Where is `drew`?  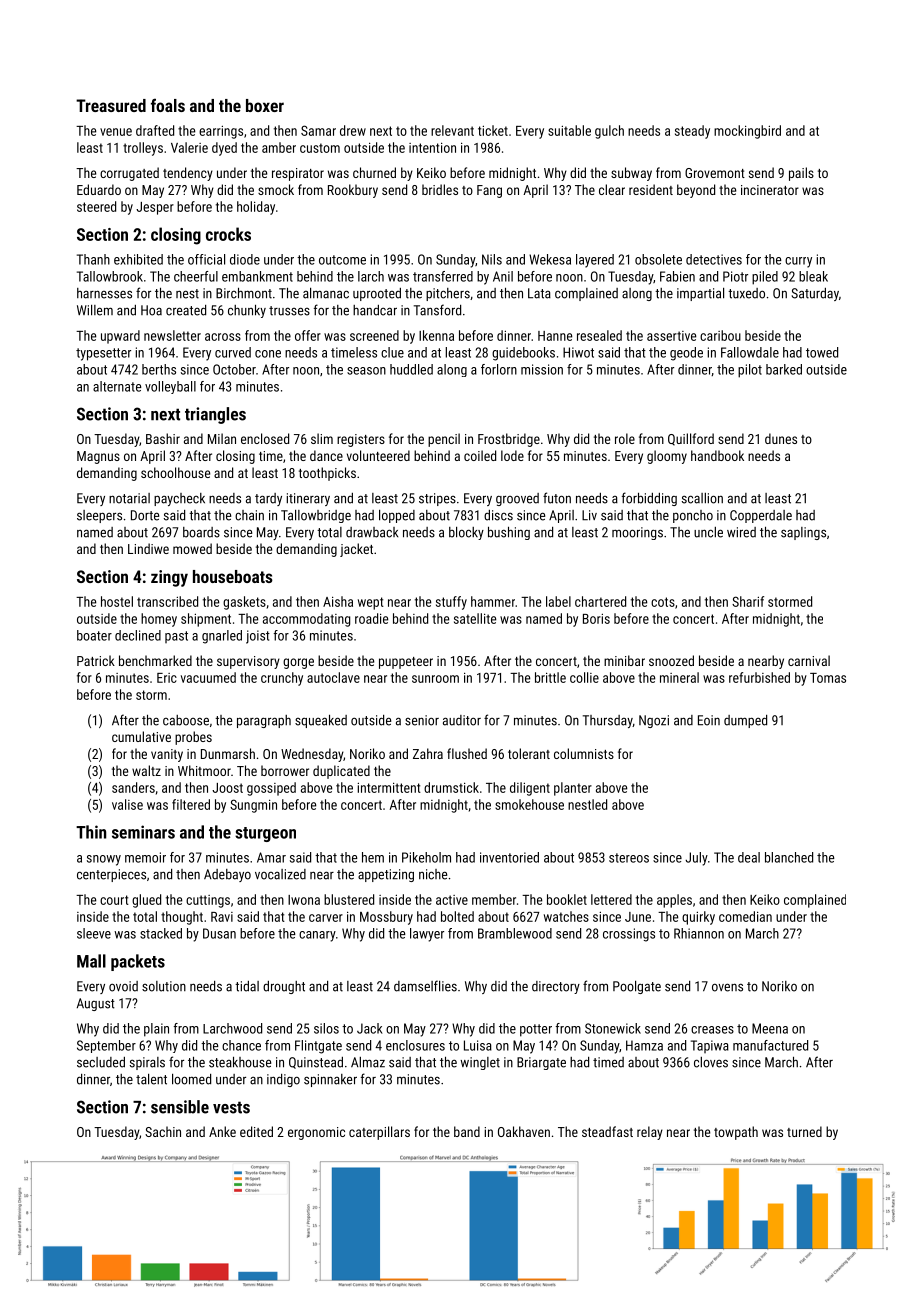 drew is located at coordinates (353, 130).
